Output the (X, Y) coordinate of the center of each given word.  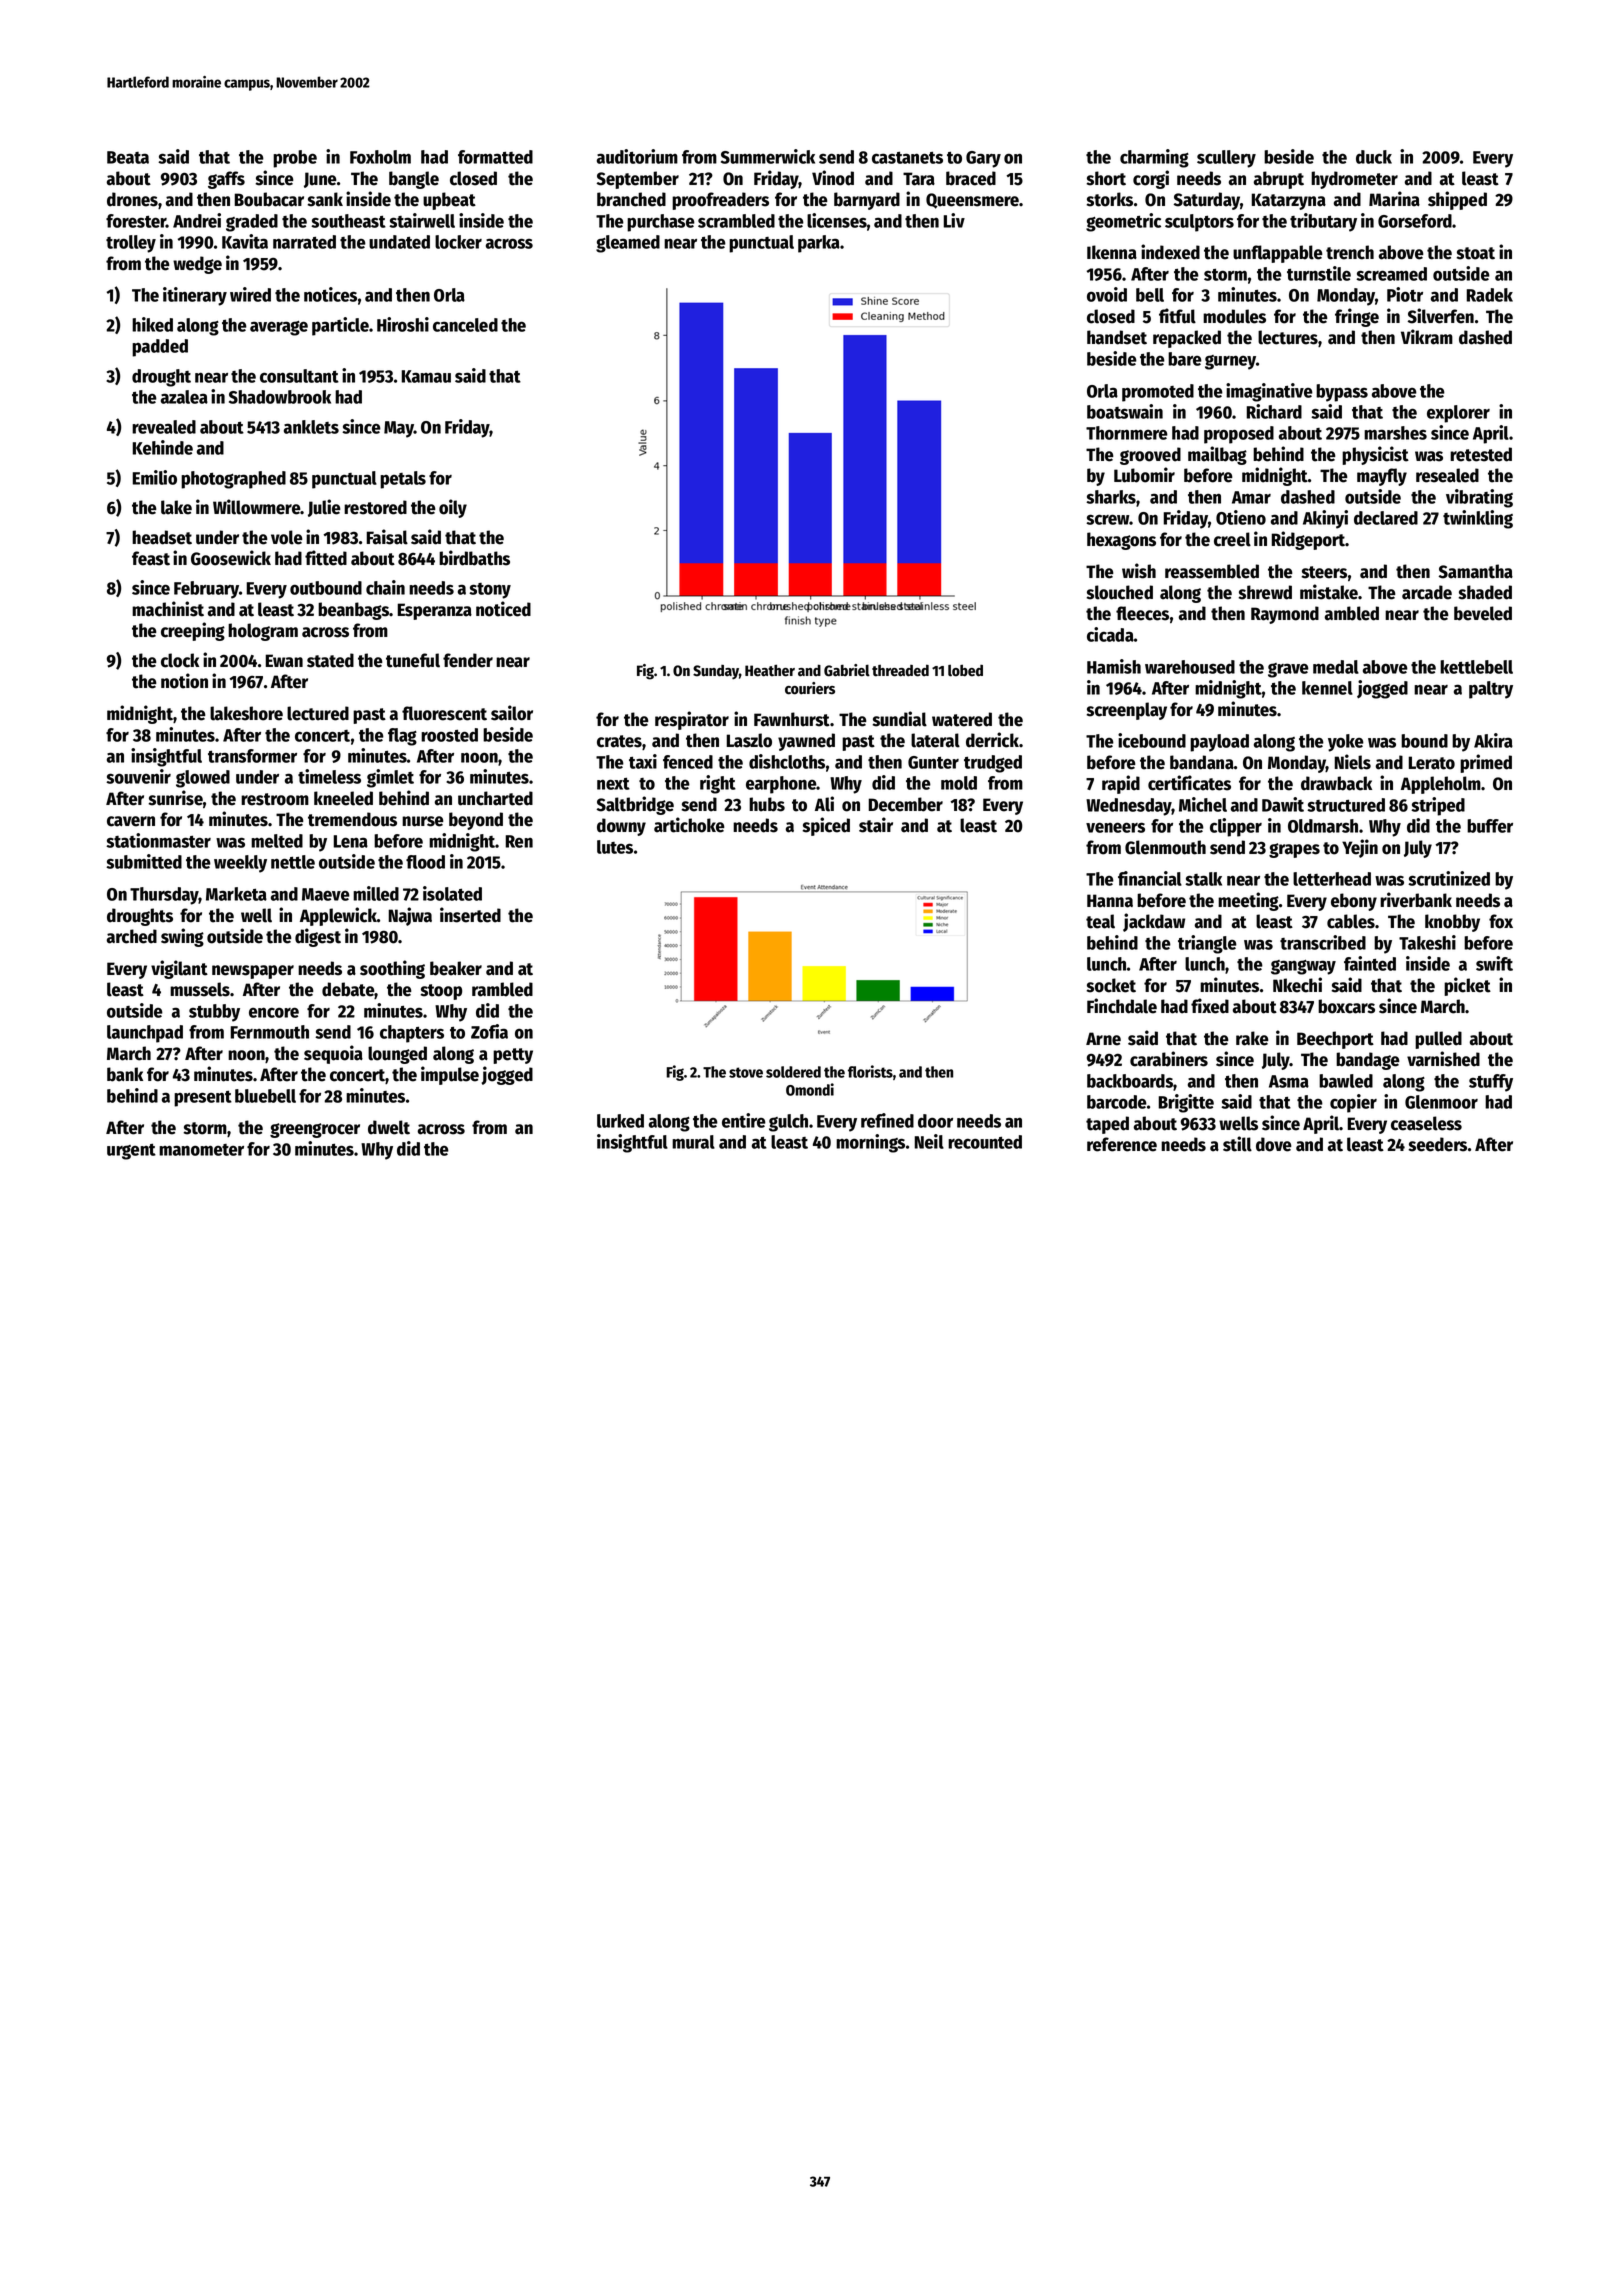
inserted (470, 915)
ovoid (1107, 294)
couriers (810, 688)
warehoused (1190, 667)
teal (1100, 921)
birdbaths (474, 558)
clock (180, 660)
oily (453, 508)
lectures (1288, 337)
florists (870, 1071)
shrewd (1265, 592)
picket (1467, 986)
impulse (450, 1075)
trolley (131, 244)
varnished (1443, 1059)
